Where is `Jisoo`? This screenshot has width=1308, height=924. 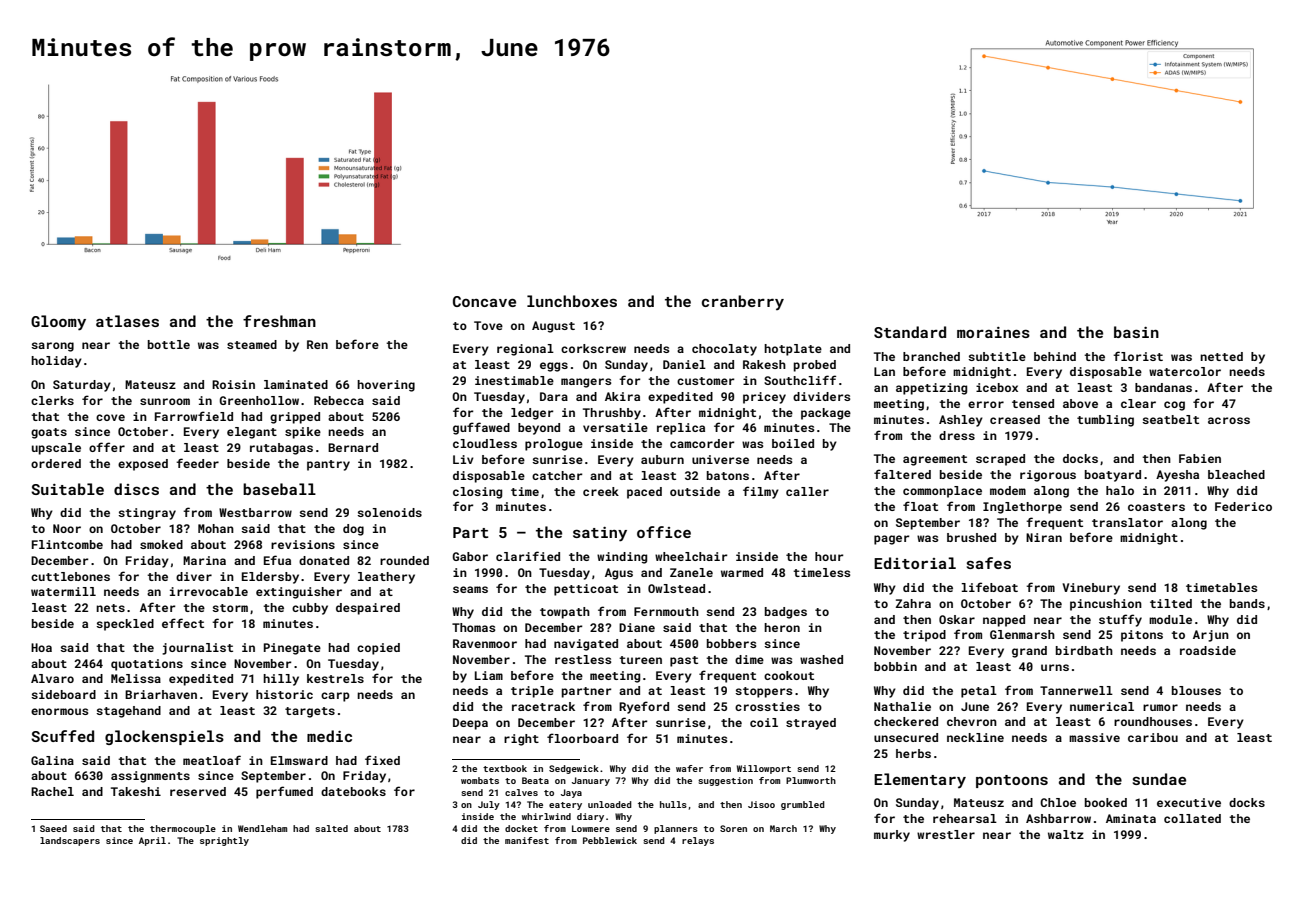
Jisoo is located at coordinates (761, 804).
